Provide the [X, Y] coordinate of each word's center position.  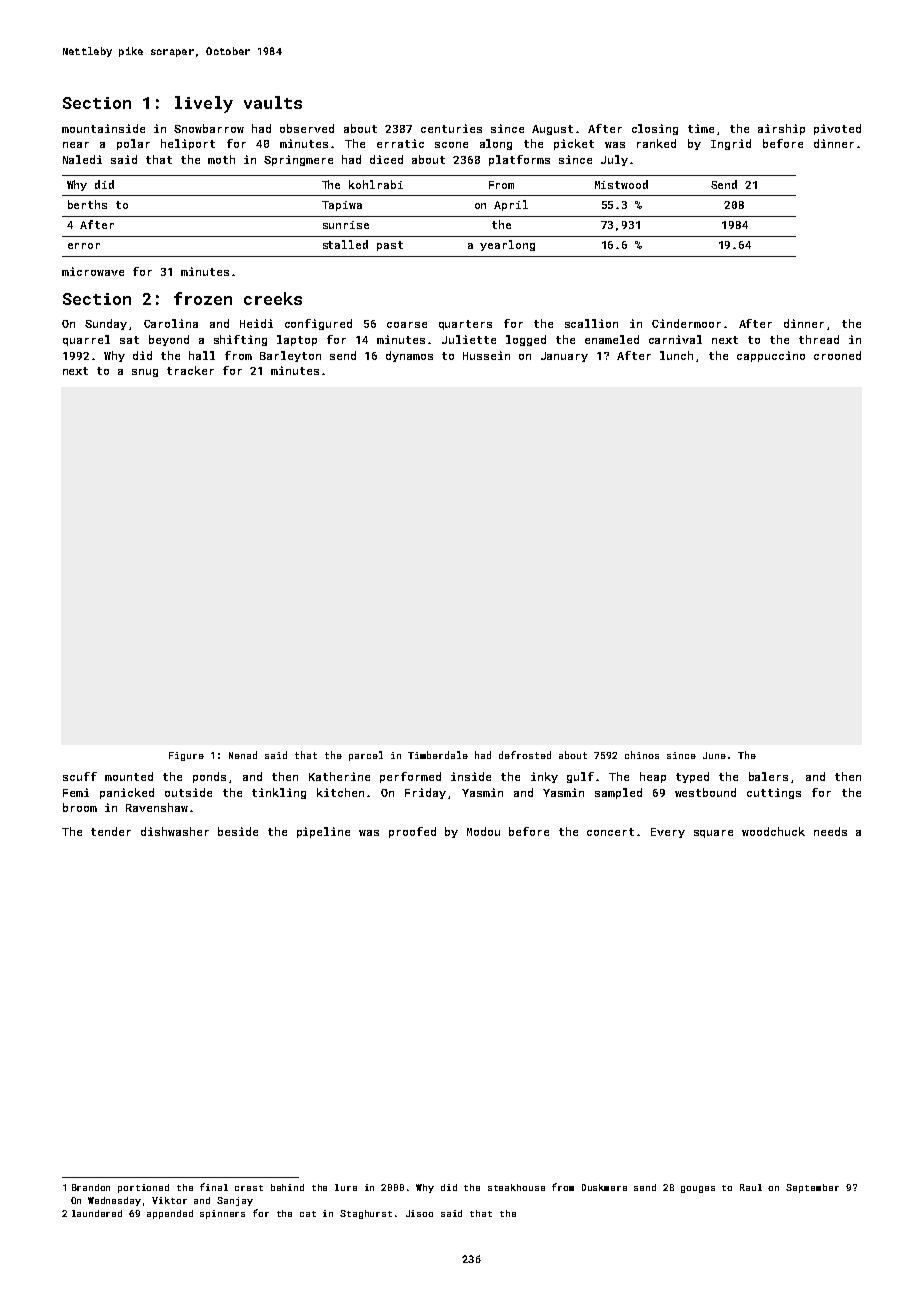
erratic [400, 143]
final [214, 1187]
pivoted [837, 129]
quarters [465, 325]
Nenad [243, 755]
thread [819, 339]
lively [204, 104]
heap [653, 777]
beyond [169, 340]
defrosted [525, 755]
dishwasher [175, 831]
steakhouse [516, 1187]
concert [610, 832]
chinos [642, 755]
